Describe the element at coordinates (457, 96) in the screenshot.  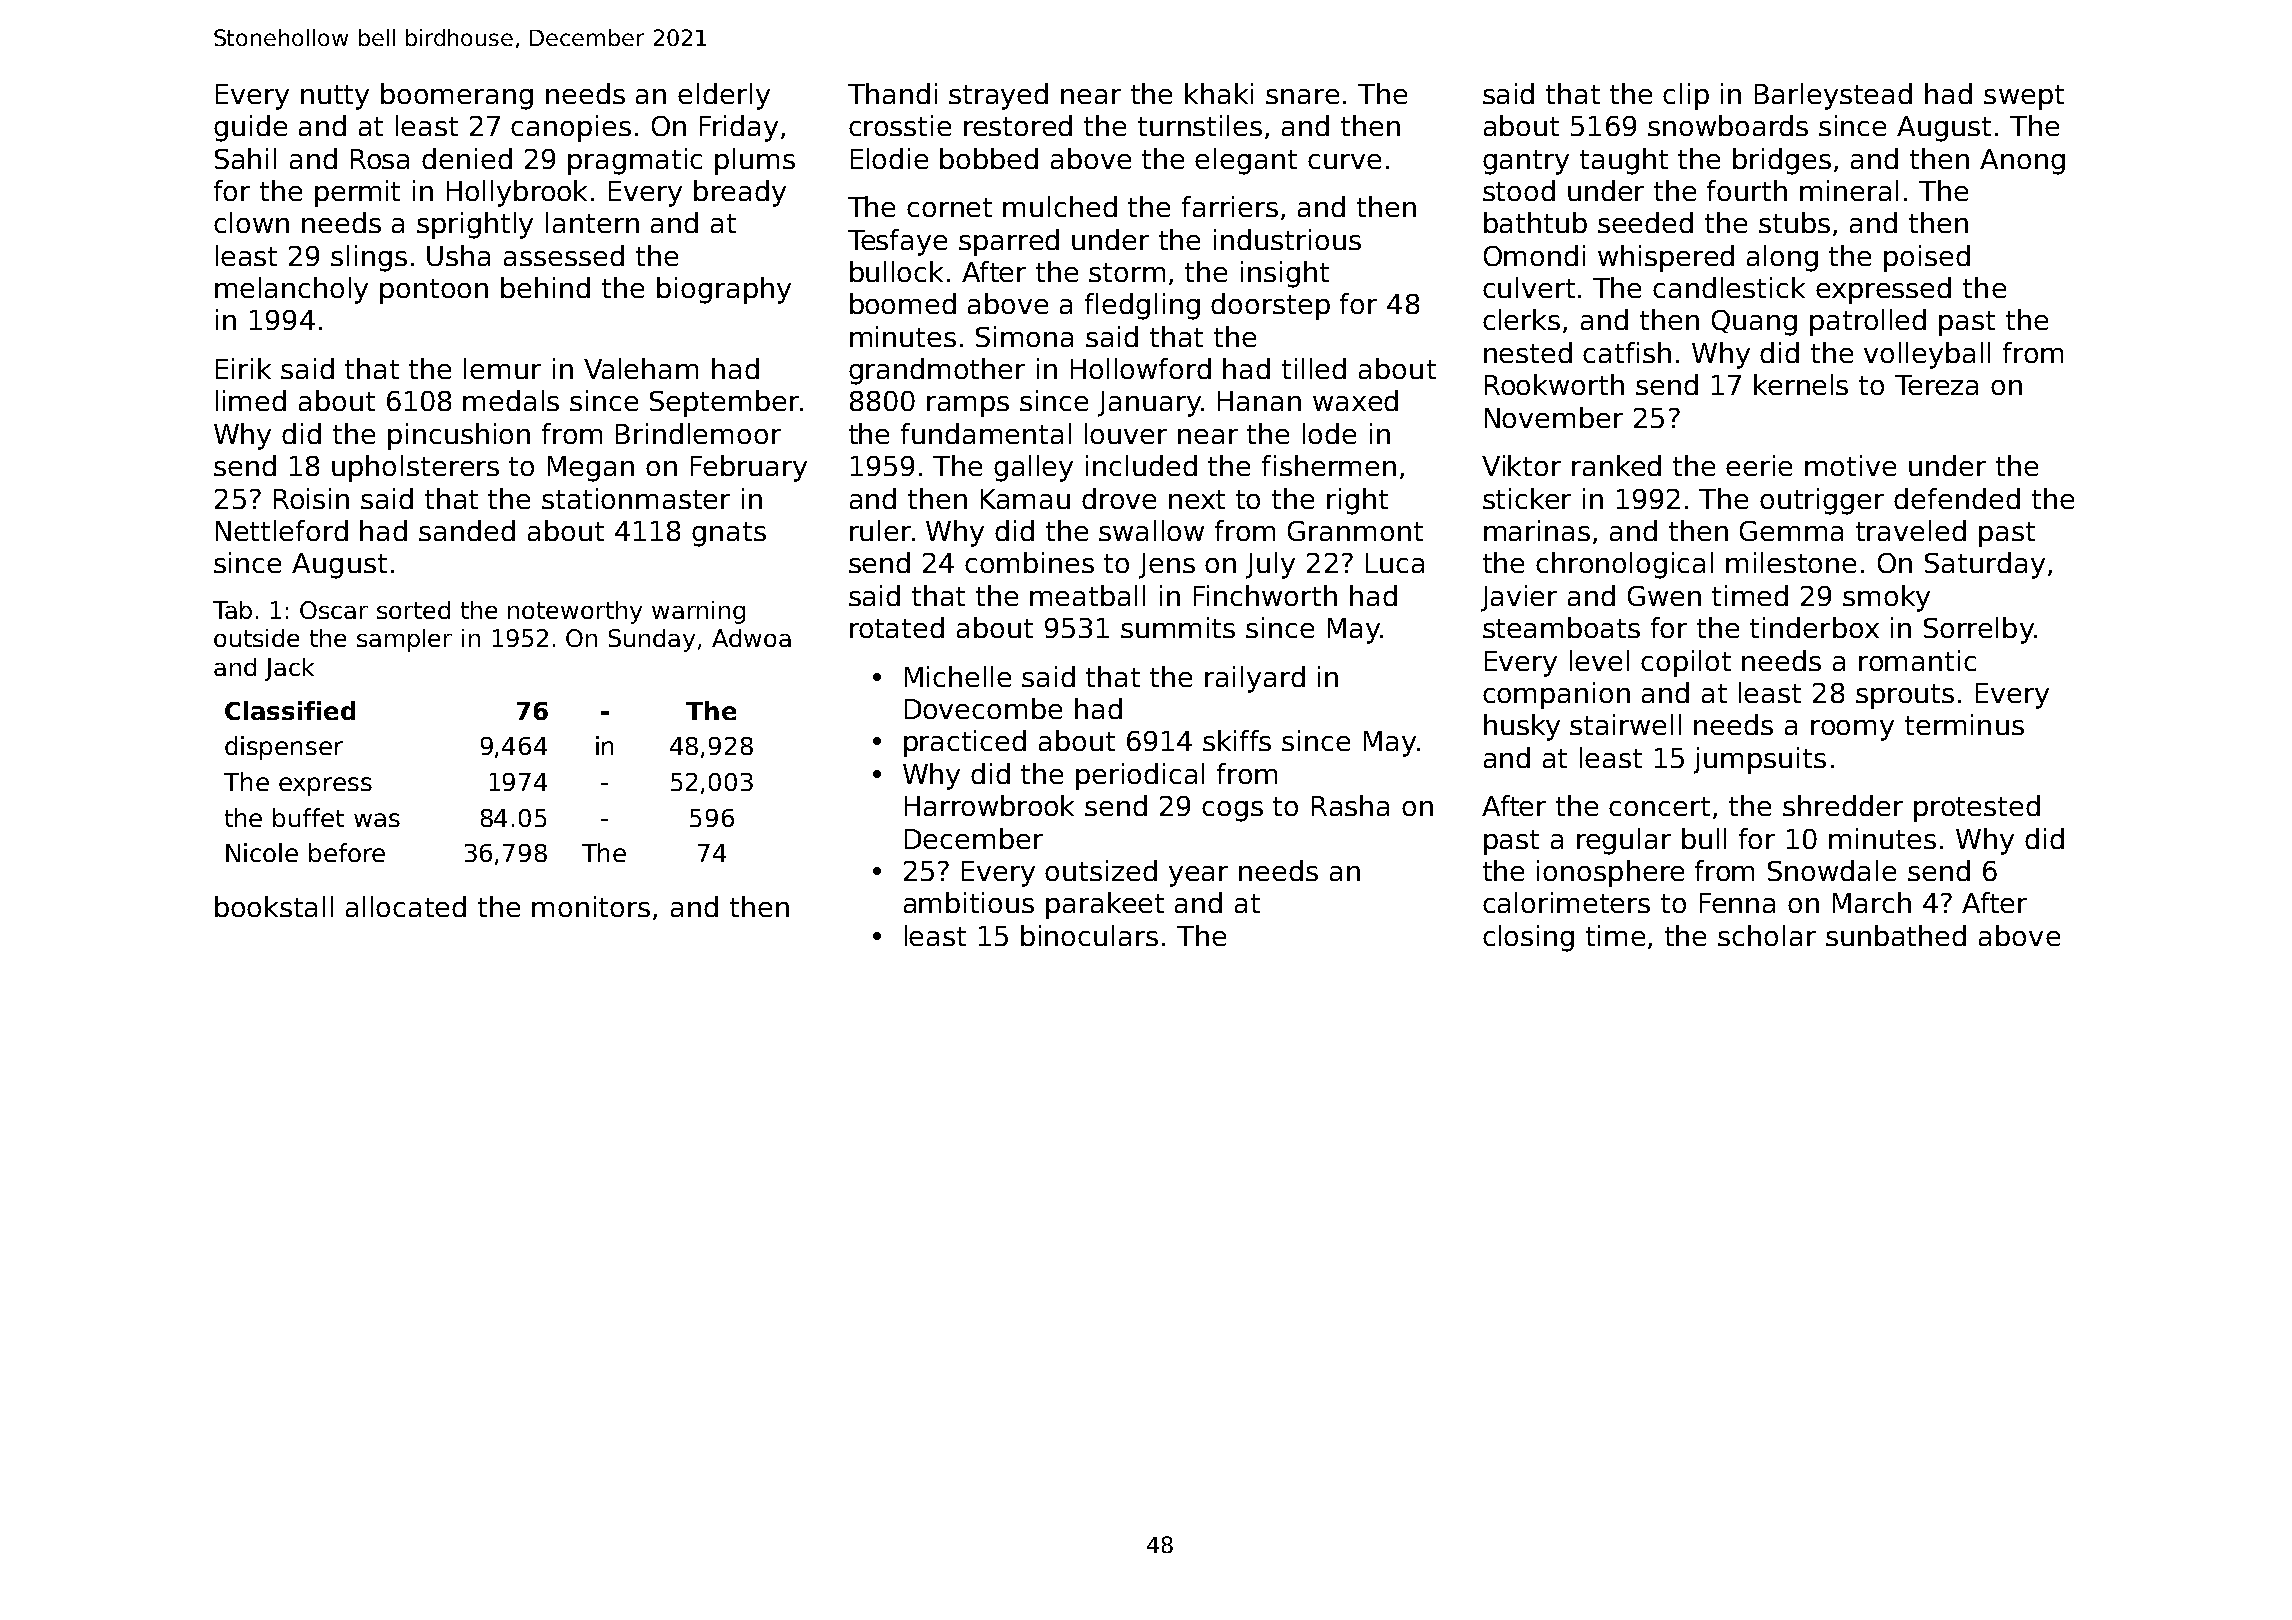
I see `boomerang` at that location.
